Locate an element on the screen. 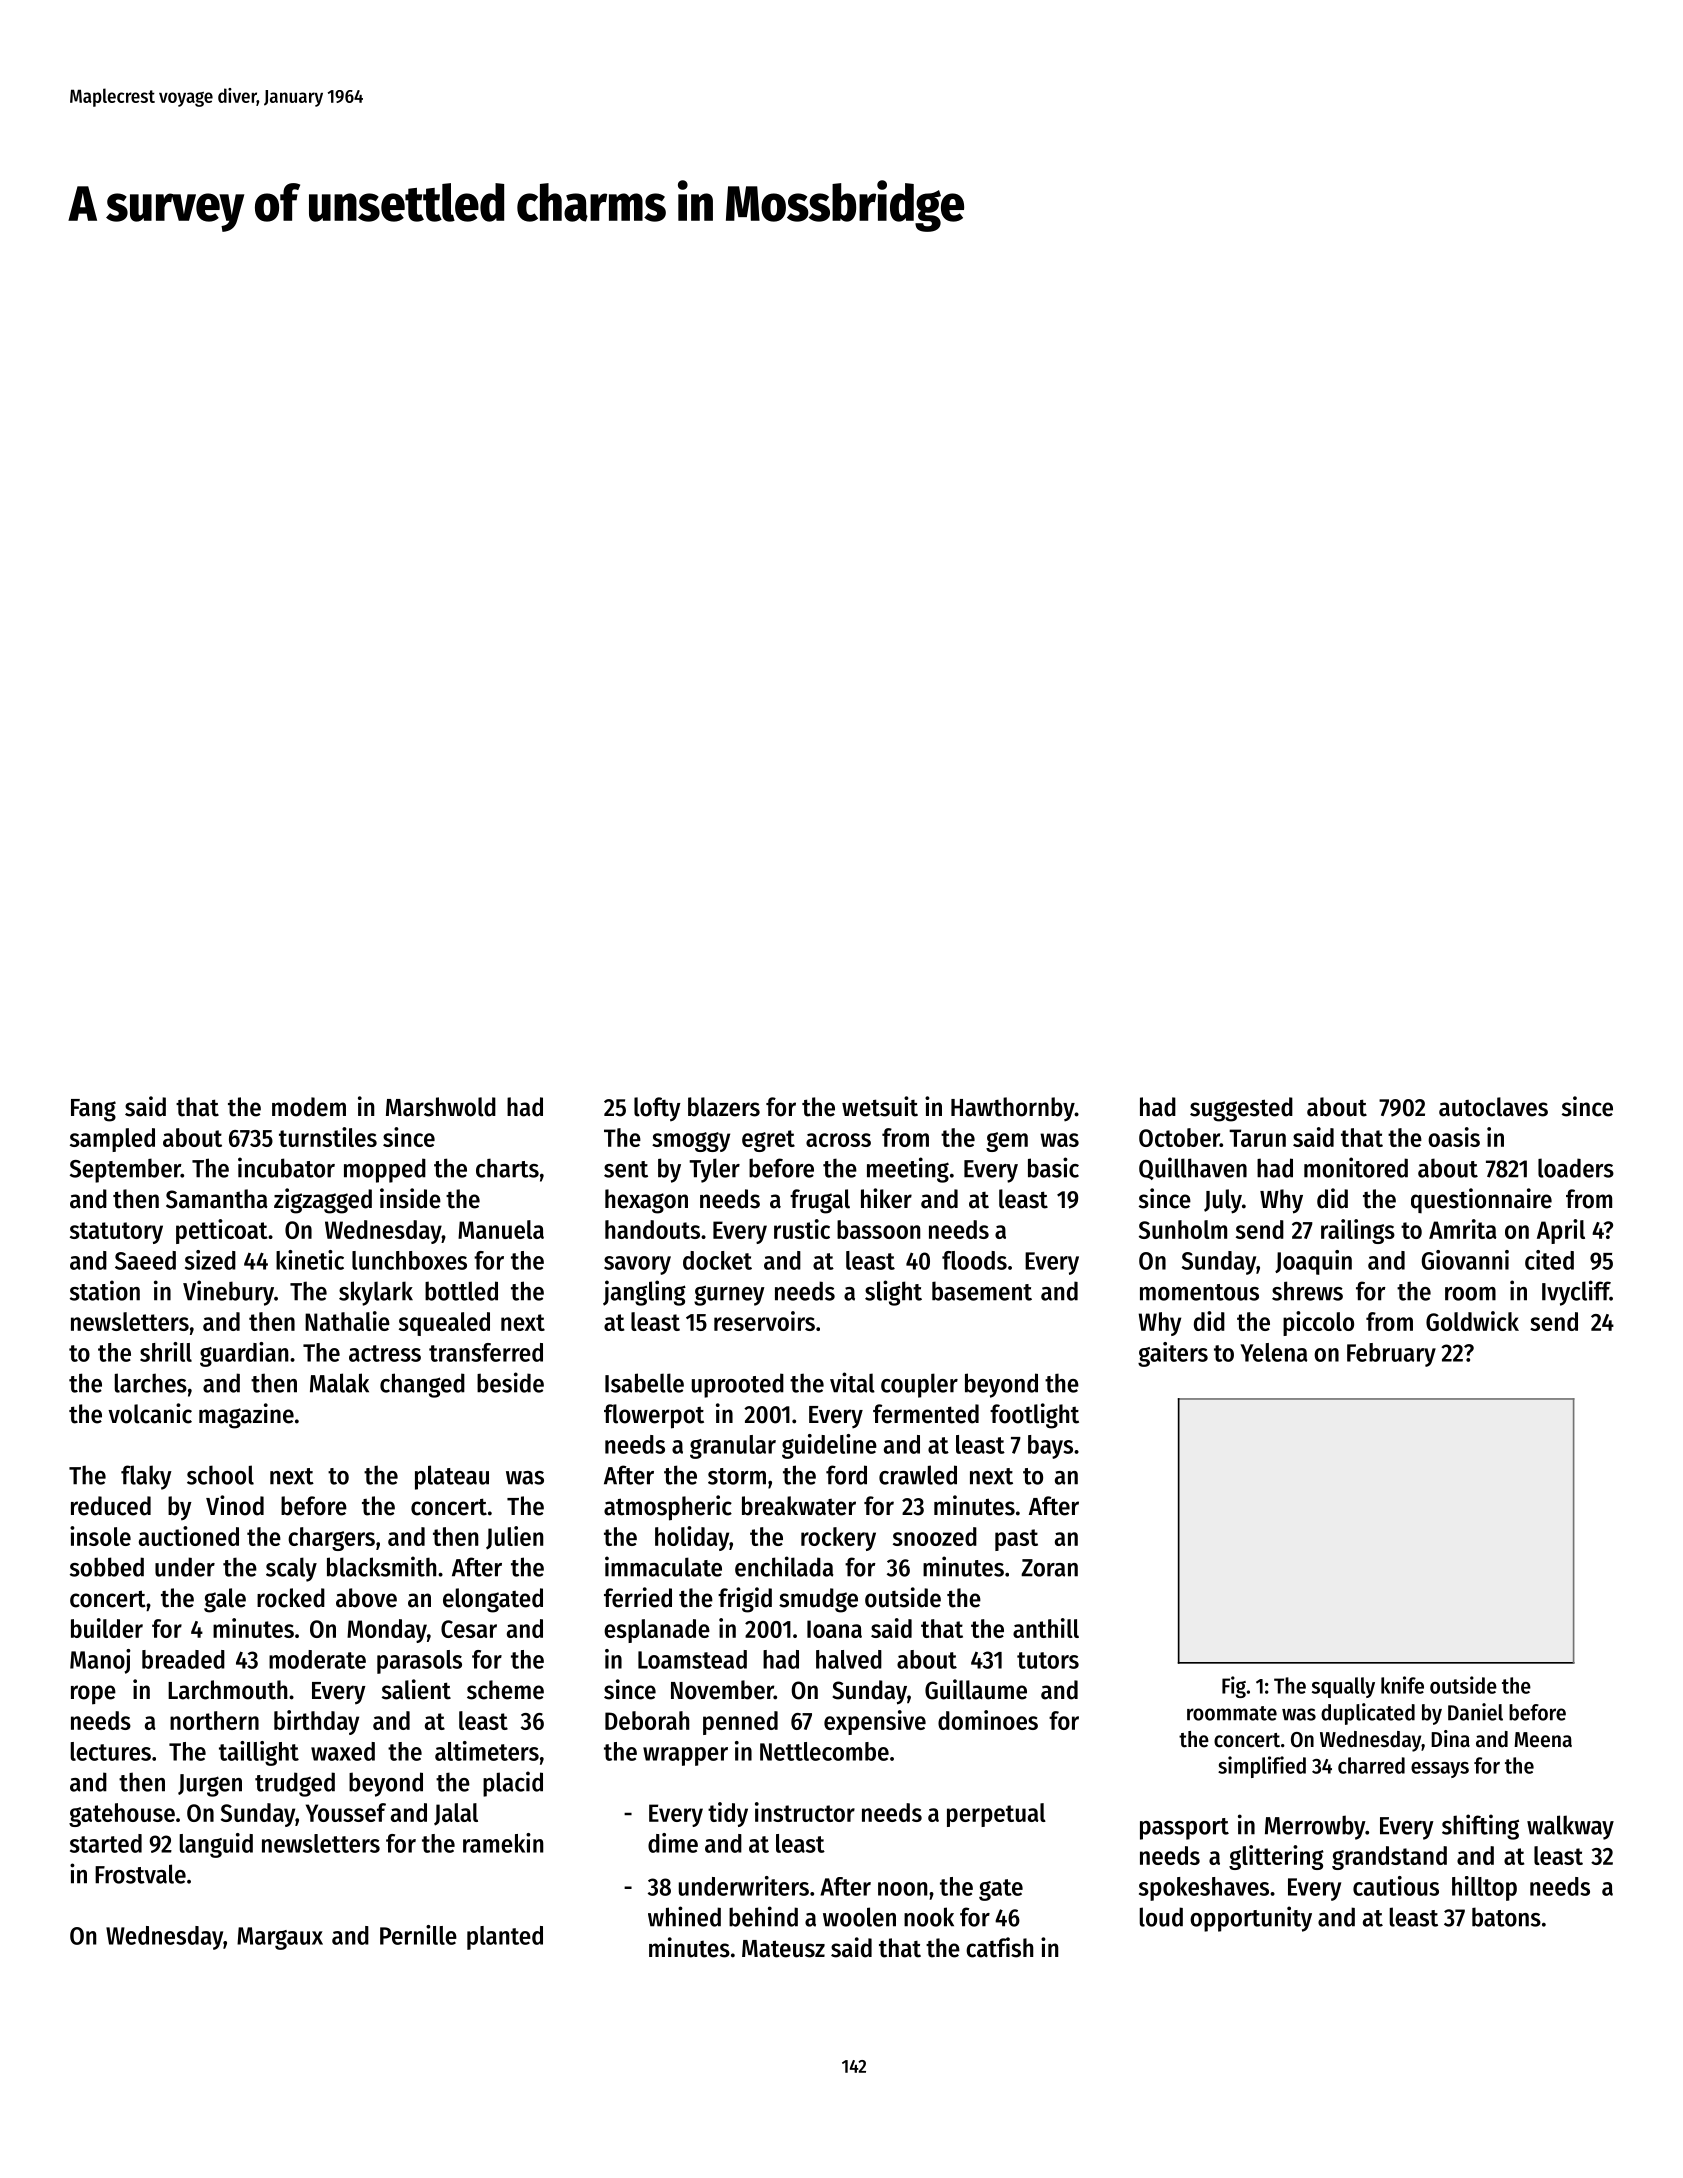 The image size is (1683, 2178). knife is located at coordinates (1402, 1685).
